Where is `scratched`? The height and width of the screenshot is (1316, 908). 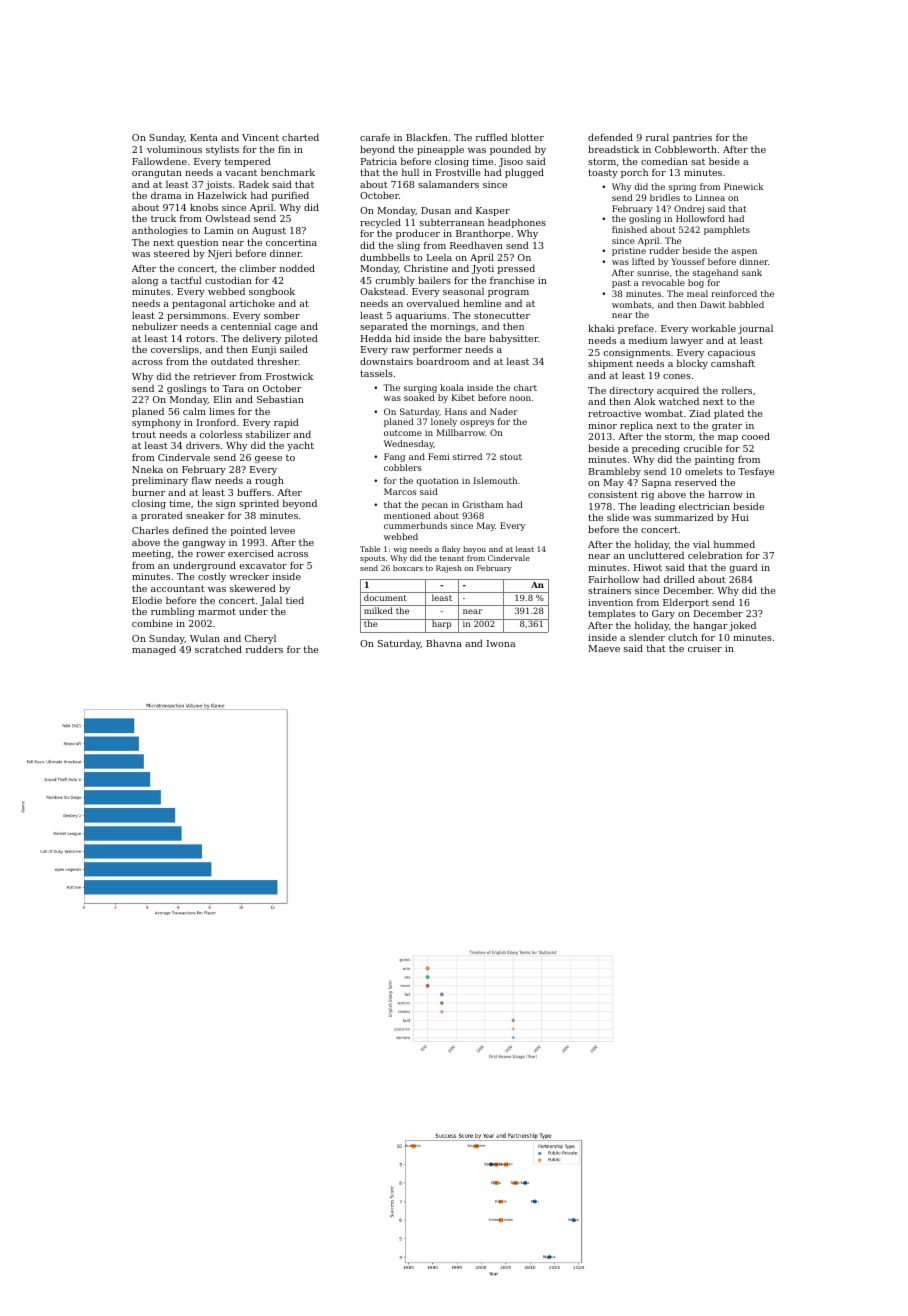
scratched is located at coordinates (218, 649).
